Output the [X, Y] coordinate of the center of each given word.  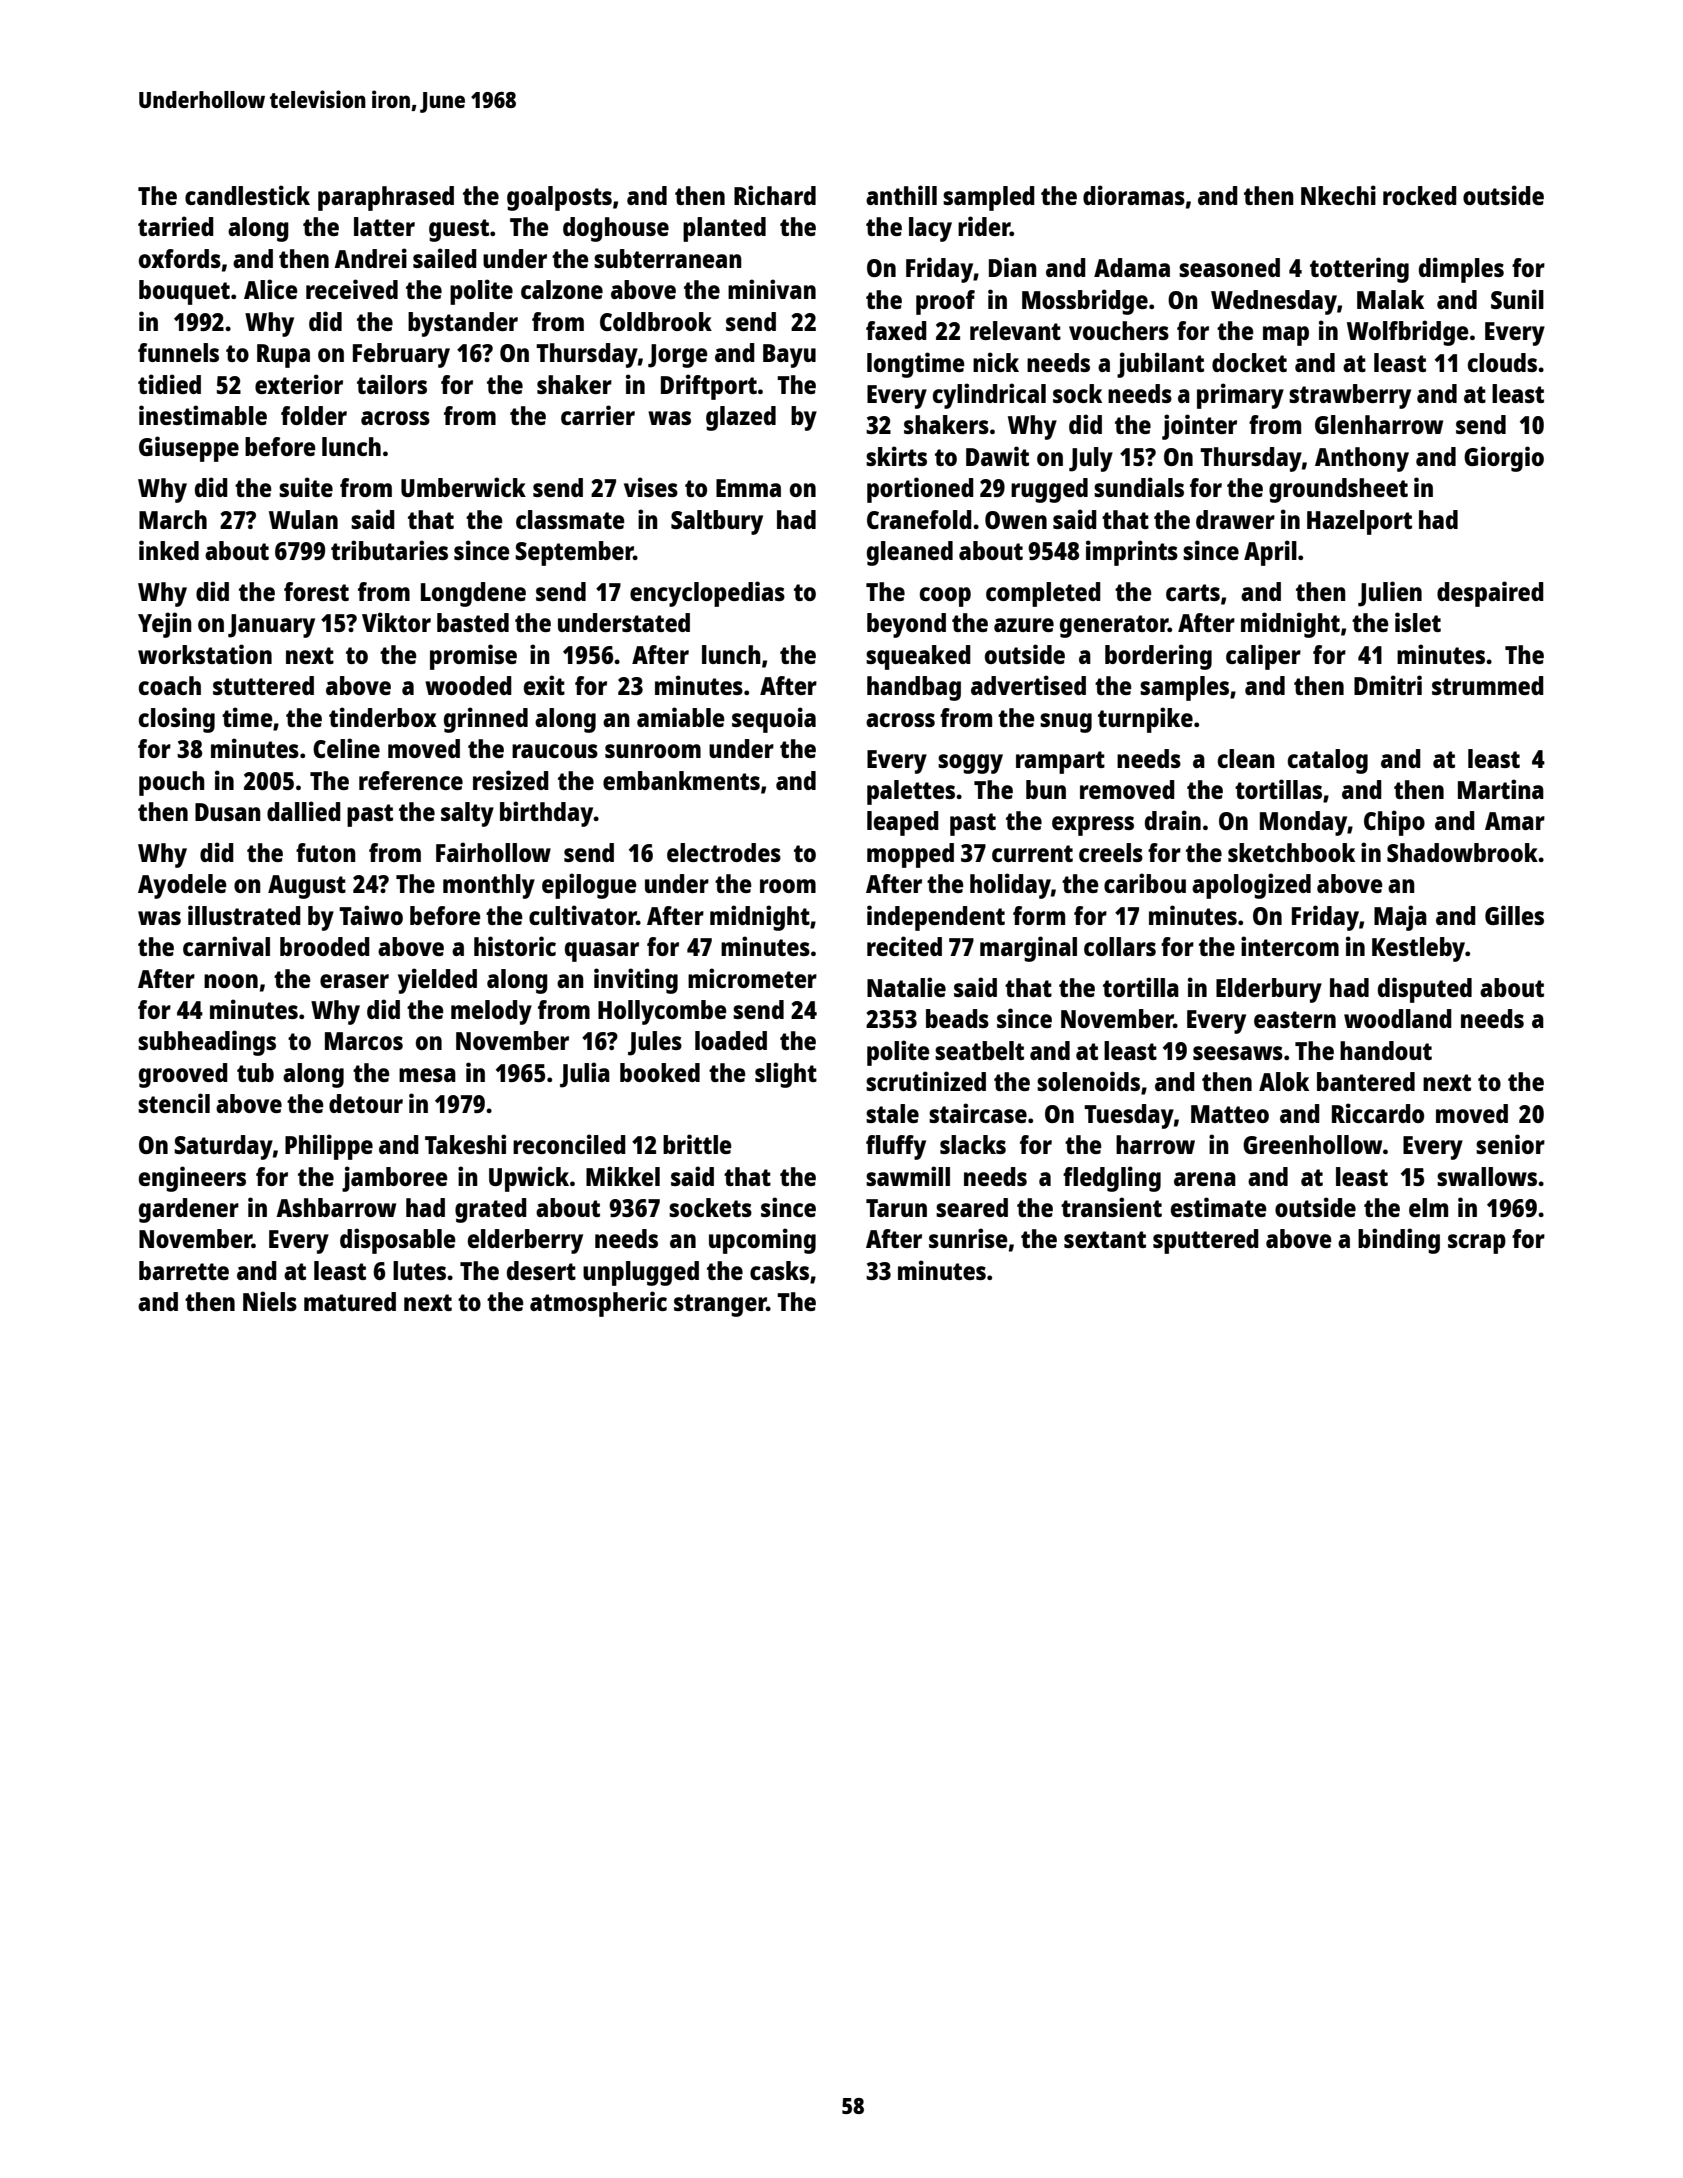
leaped [903, 823]
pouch [172, 783]
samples [1184, 688]
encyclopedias [707, 594]
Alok [1284, 1081]
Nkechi [1338, 195]
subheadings [207, 1043]
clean [1246, 758]
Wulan [303, 519]
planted [724, 229]
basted [473, 622]
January [271, 626]
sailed [445, 258]
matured [350, 1301]
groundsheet [1338, 490]
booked [660, 1072]
